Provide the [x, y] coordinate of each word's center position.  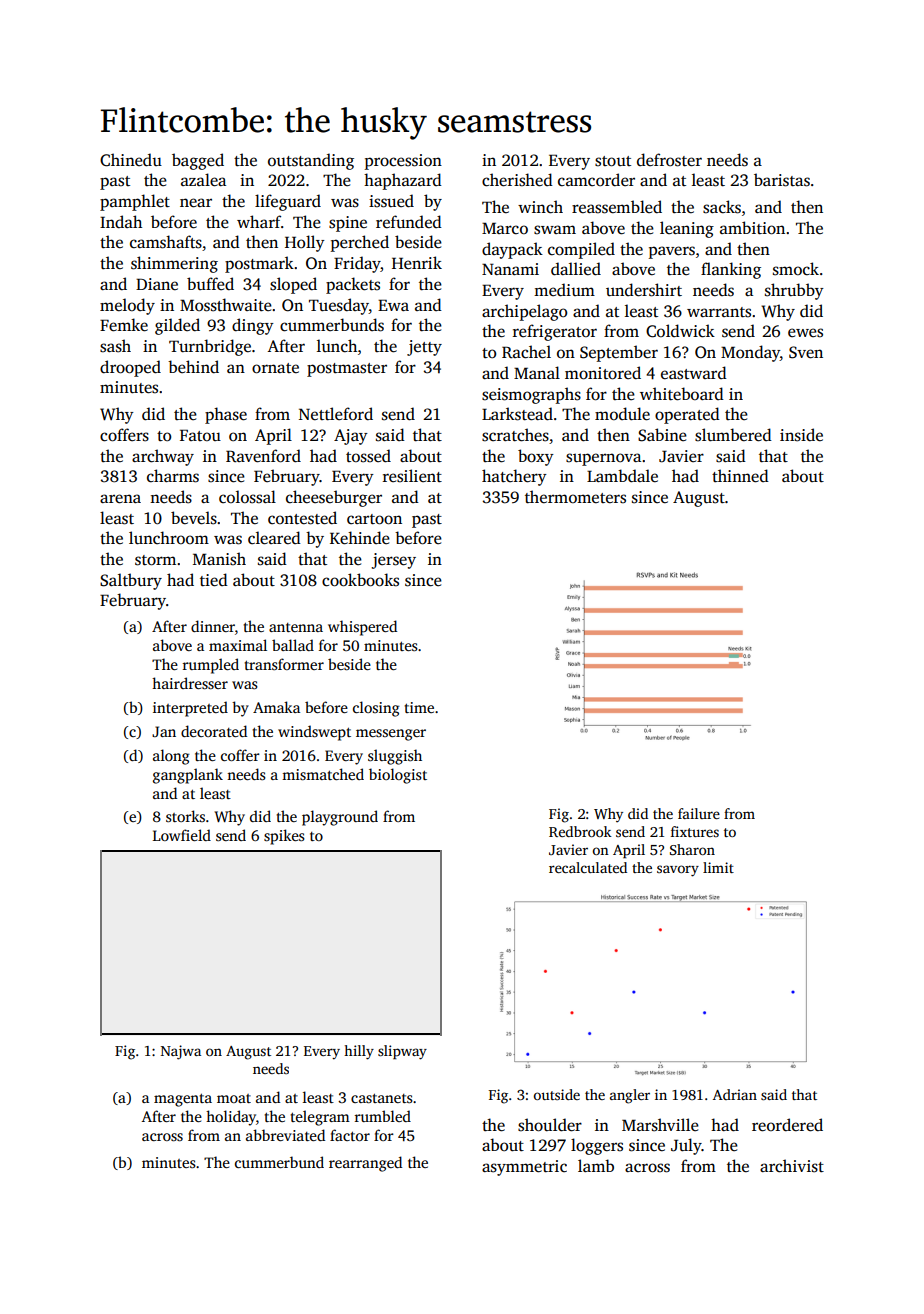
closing [376, 709]
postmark [259, 264]
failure [699, 813]
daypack [512, 250]
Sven [806, 352]
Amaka [276, 707]
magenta [183, 1100]
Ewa [393, 305]
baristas [782, 180]
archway [163, 457]
